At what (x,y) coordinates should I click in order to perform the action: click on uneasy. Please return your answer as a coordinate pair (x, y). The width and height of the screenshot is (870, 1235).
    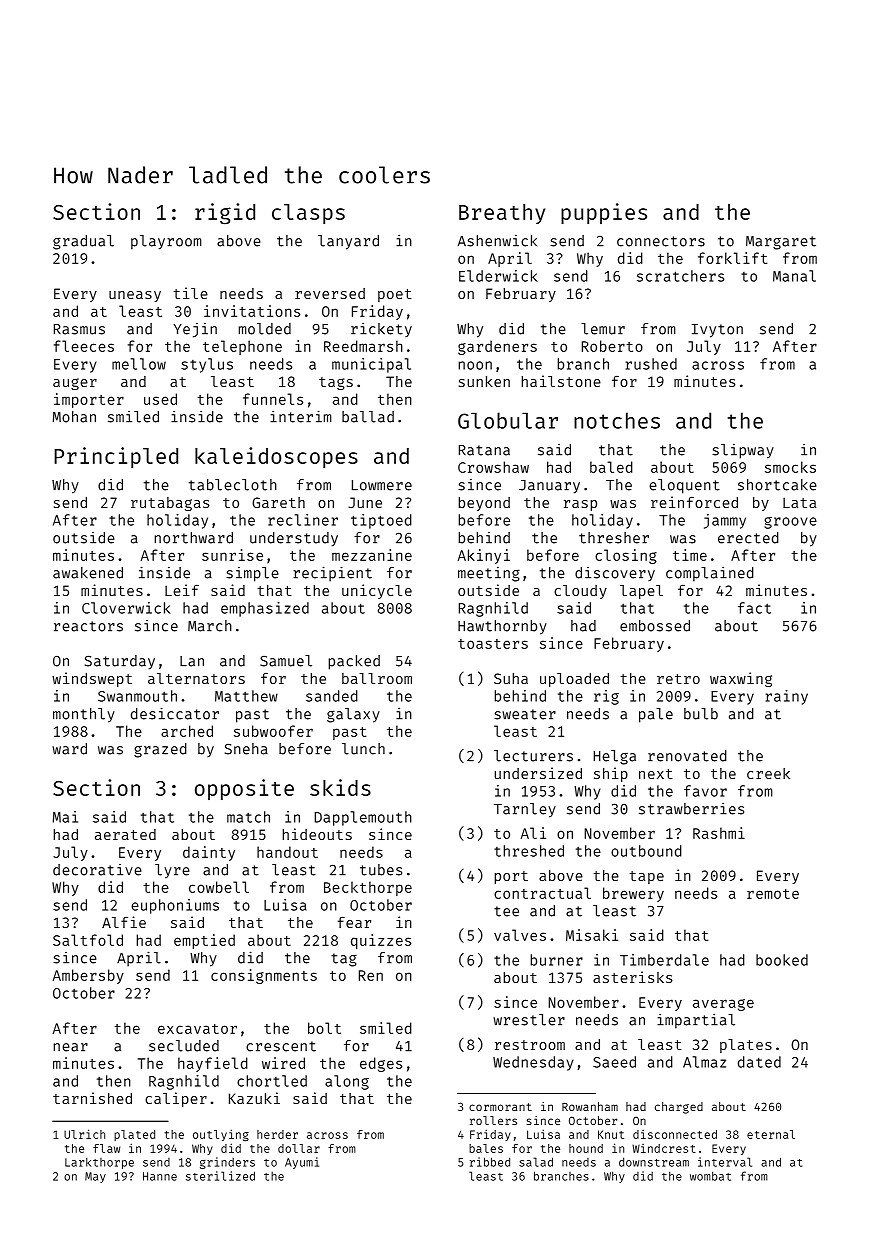
    Looking at the image, I should click on (135, 296).
